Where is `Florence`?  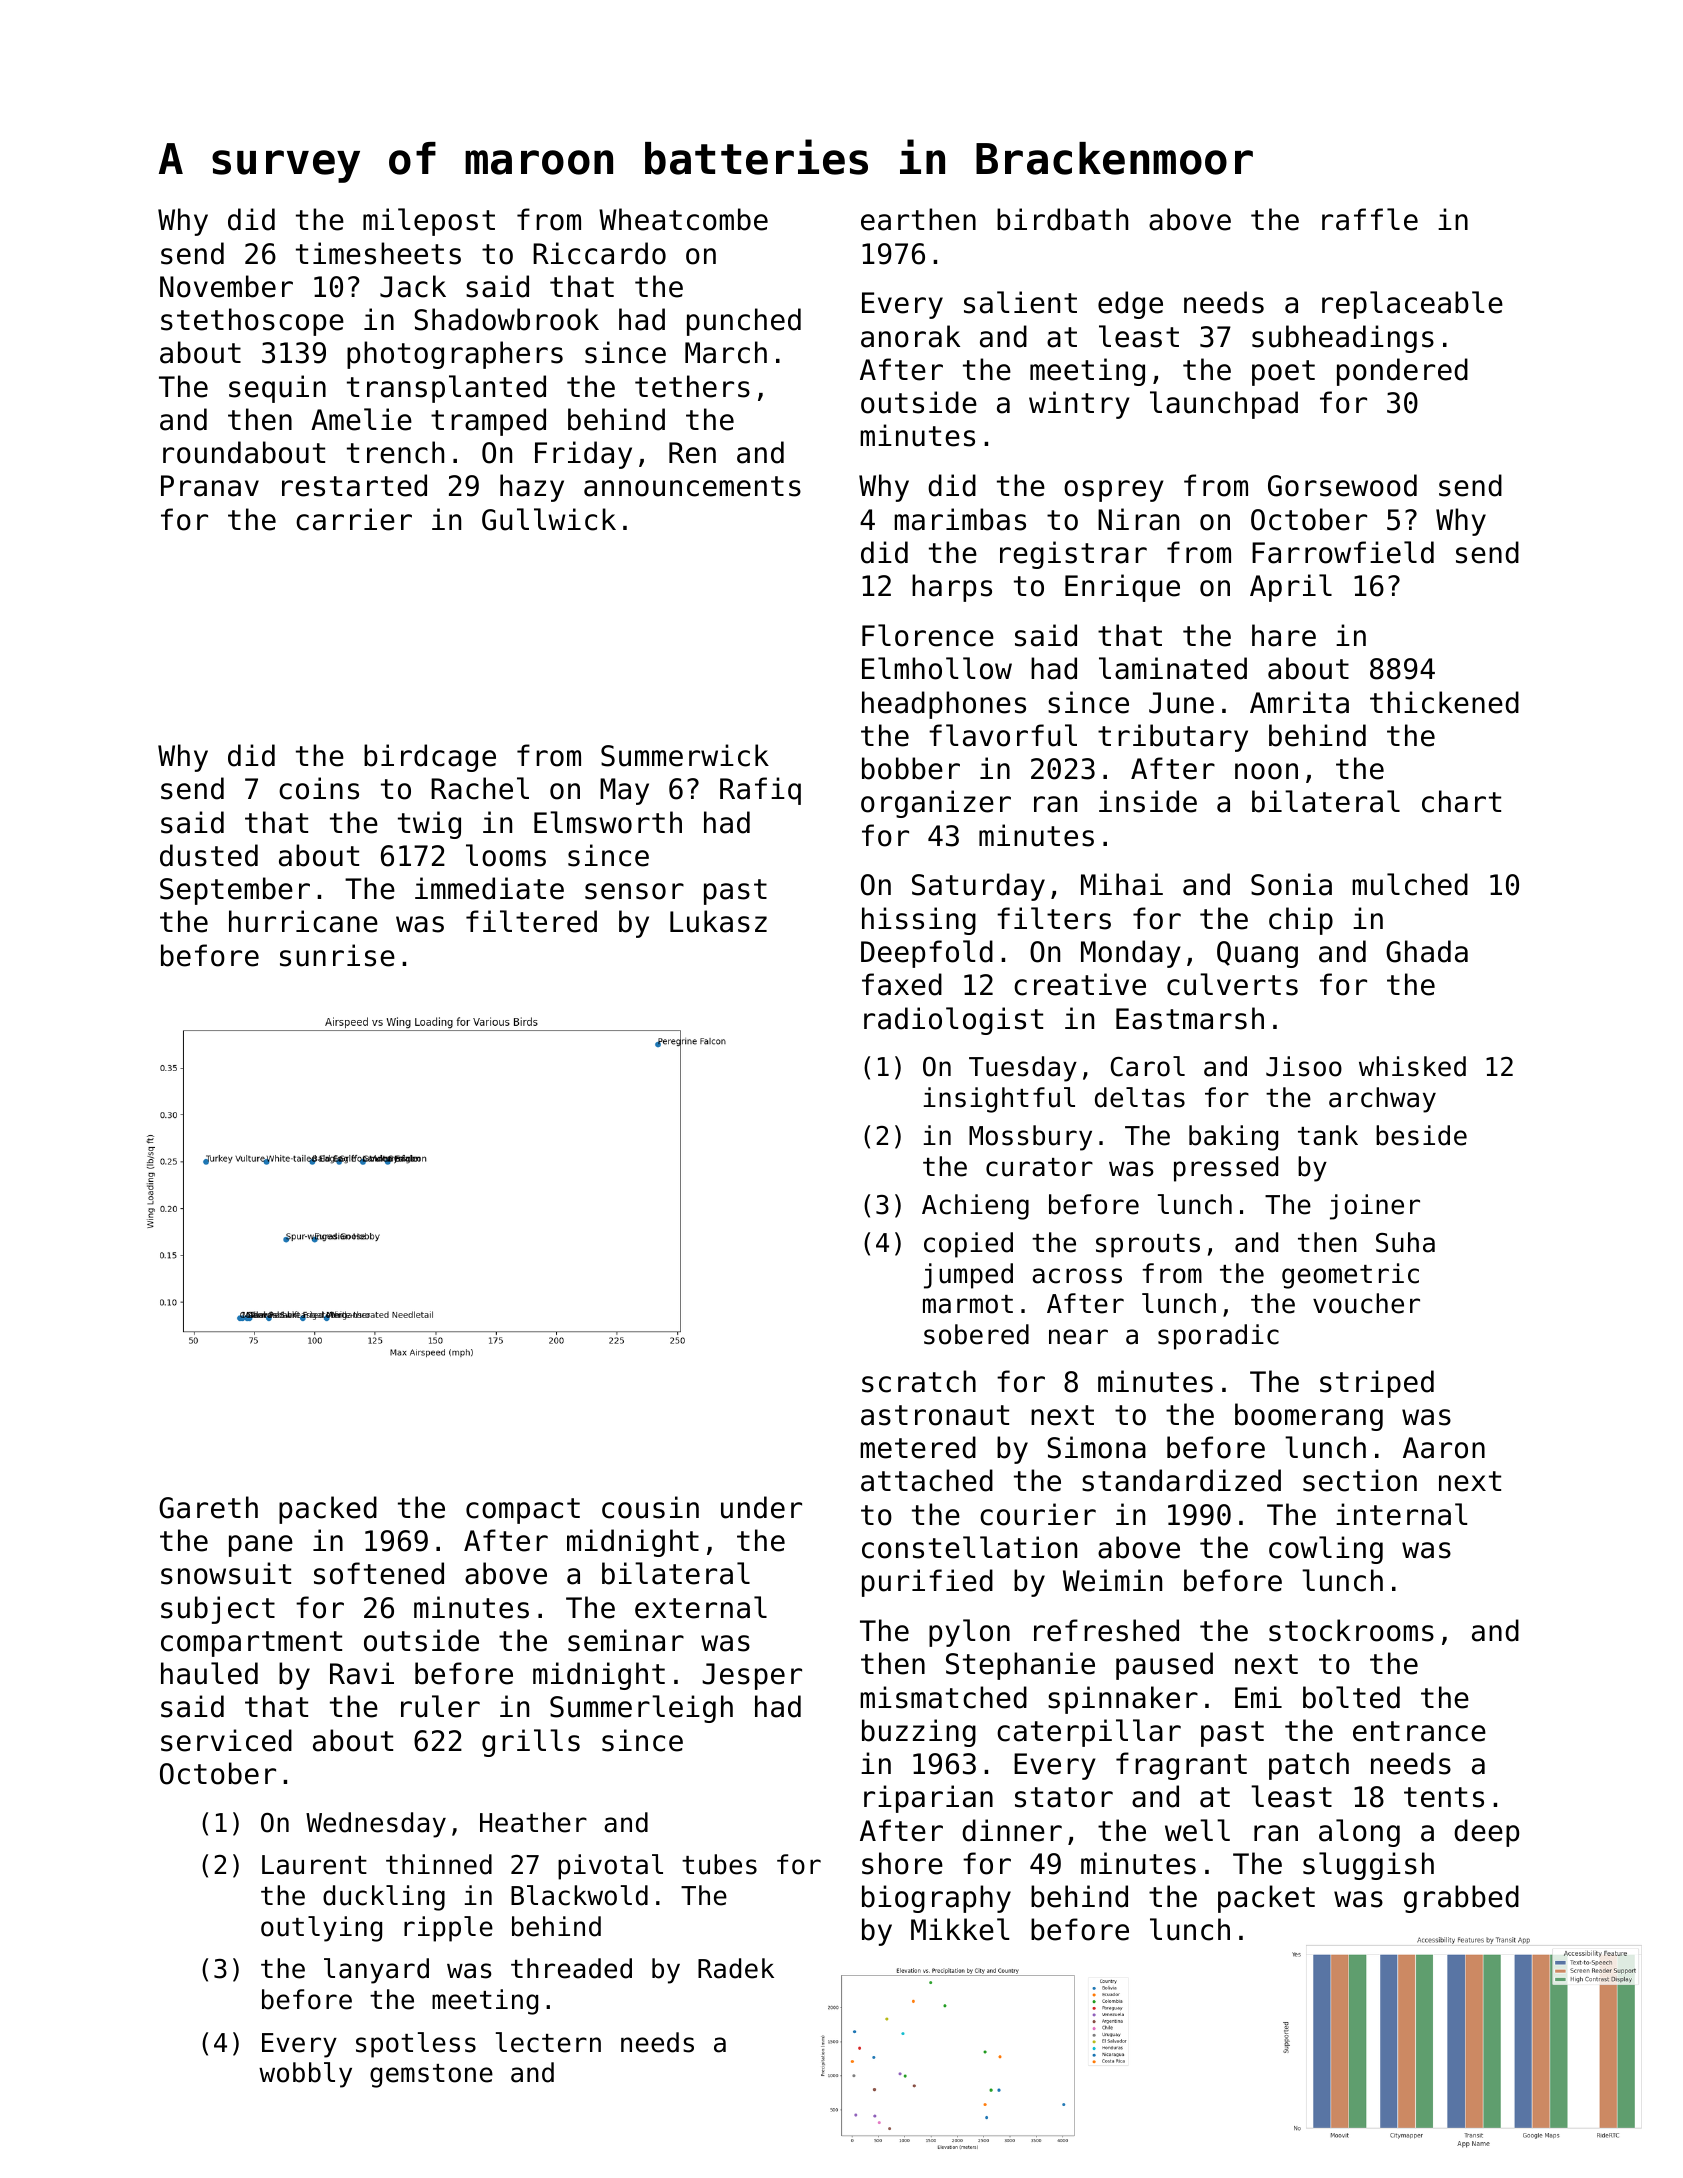
Florence is located at coordinates (928, 635).
